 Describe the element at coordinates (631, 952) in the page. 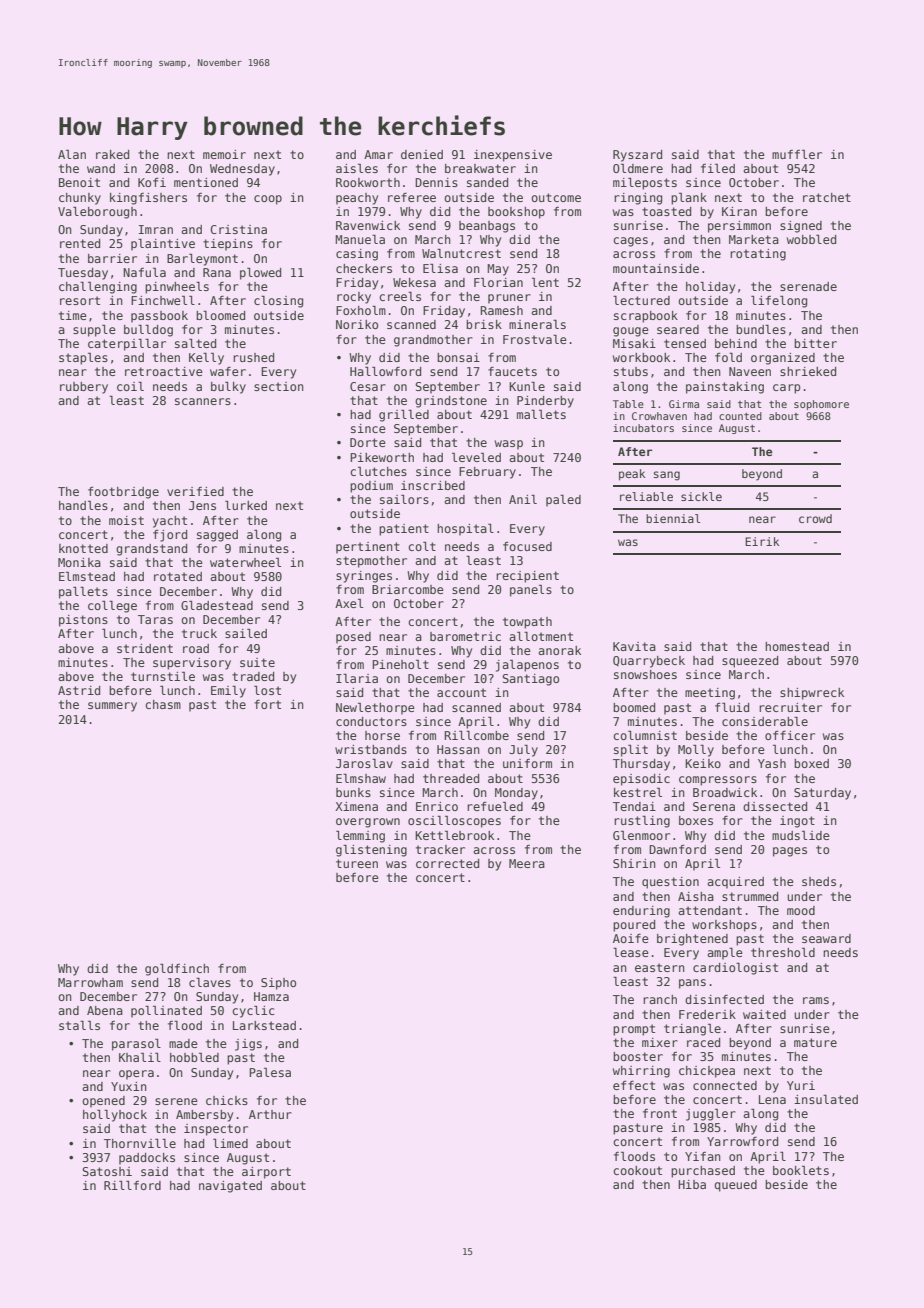

I see `lease` at that location.
